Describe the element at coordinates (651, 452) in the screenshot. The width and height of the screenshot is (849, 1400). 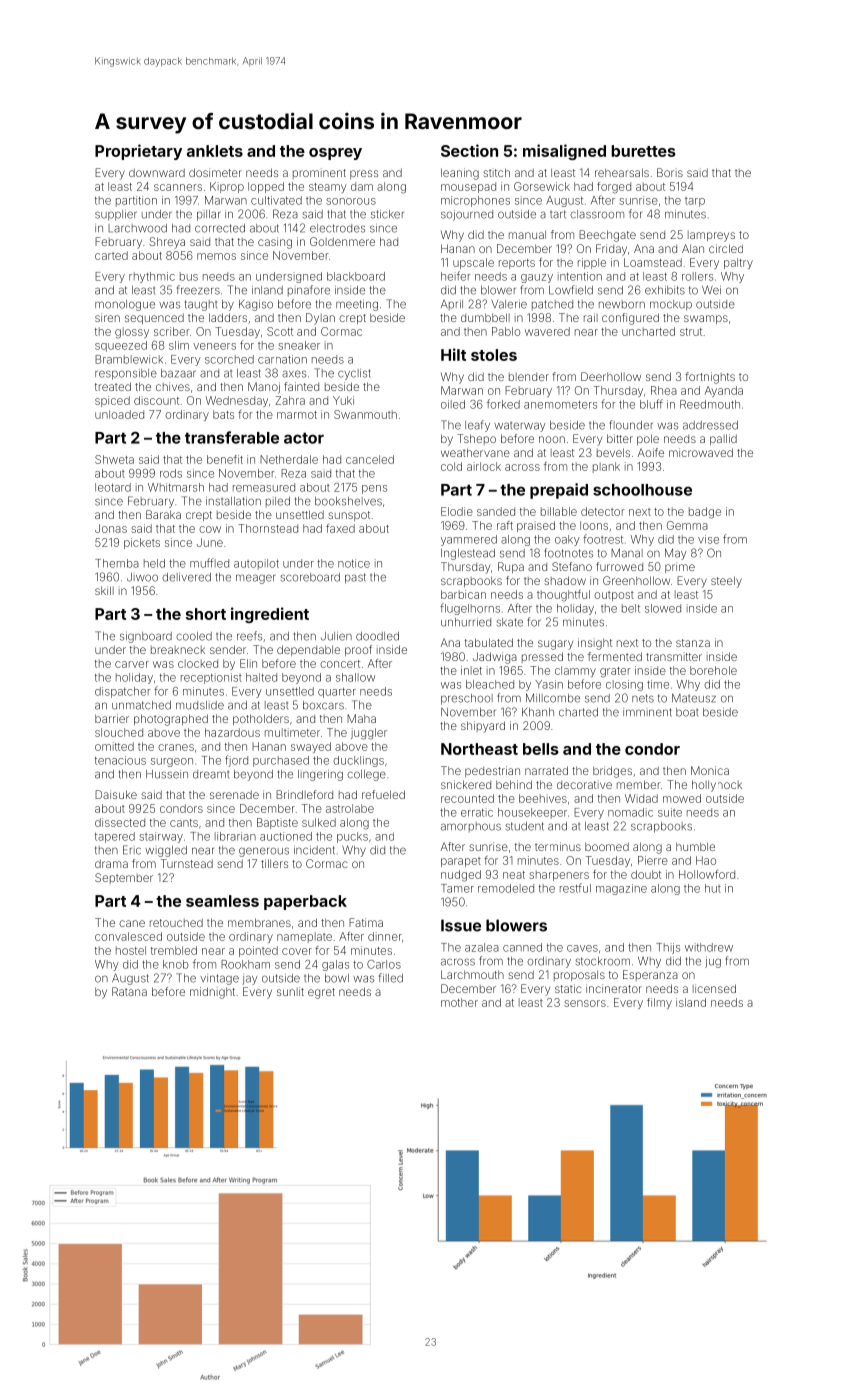
I see `Aoife` at that location.
